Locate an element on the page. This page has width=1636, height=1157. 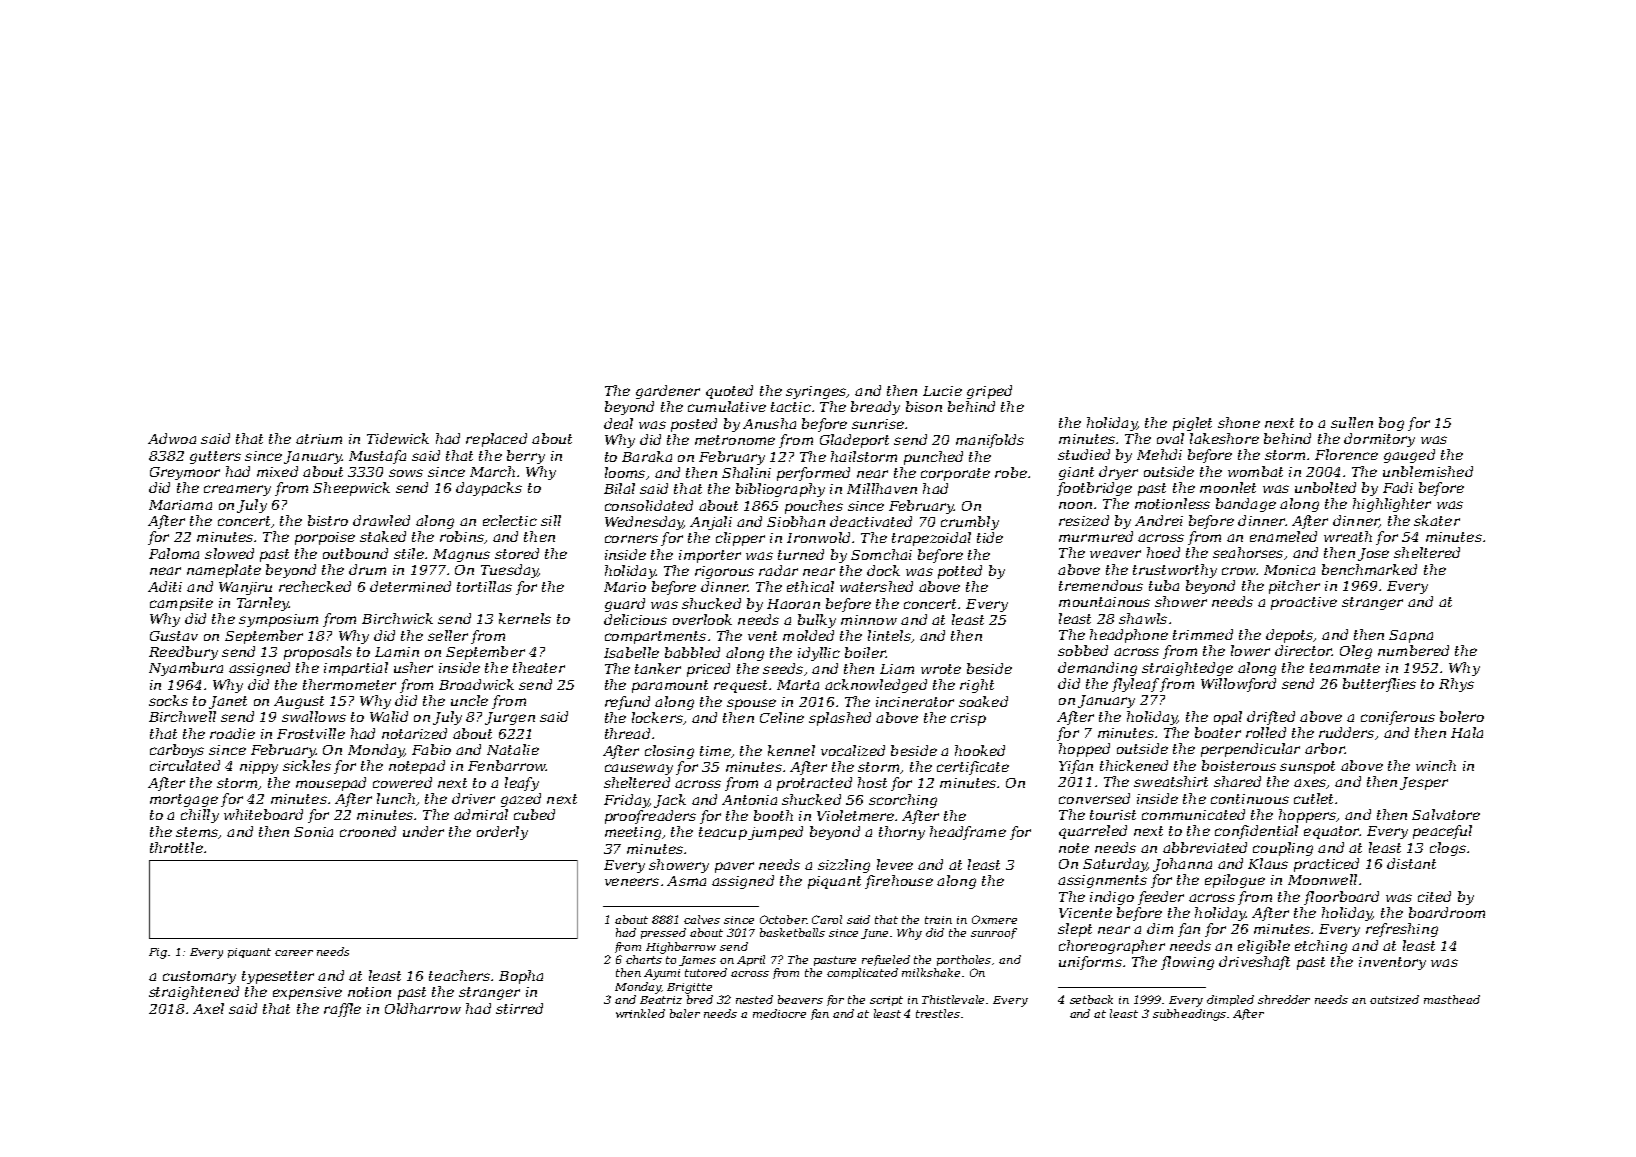
roadie is located at coordinates (232, 733).
